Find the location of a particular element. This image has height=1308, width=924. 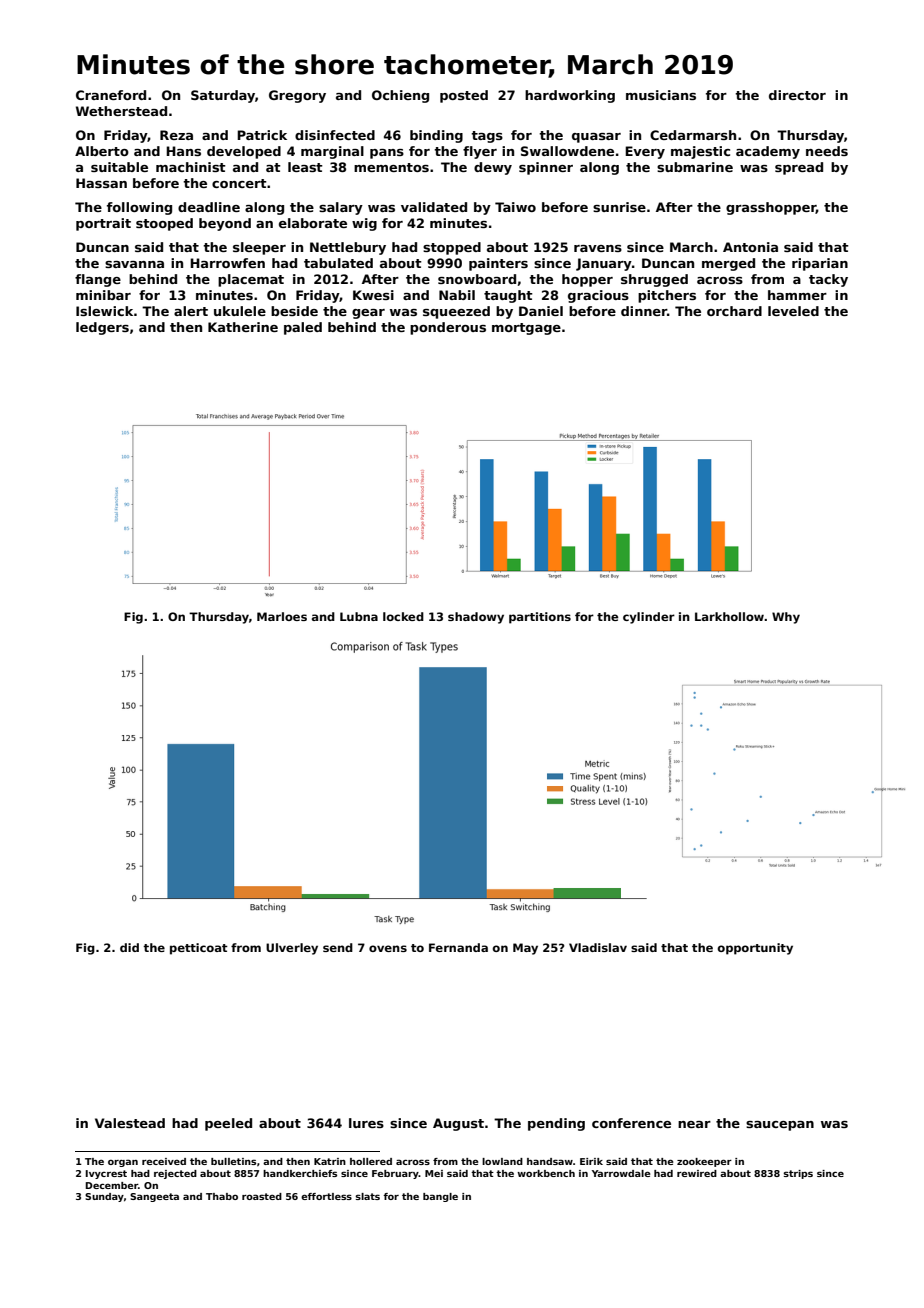

roasted is located at coordinates (262, 1196).
